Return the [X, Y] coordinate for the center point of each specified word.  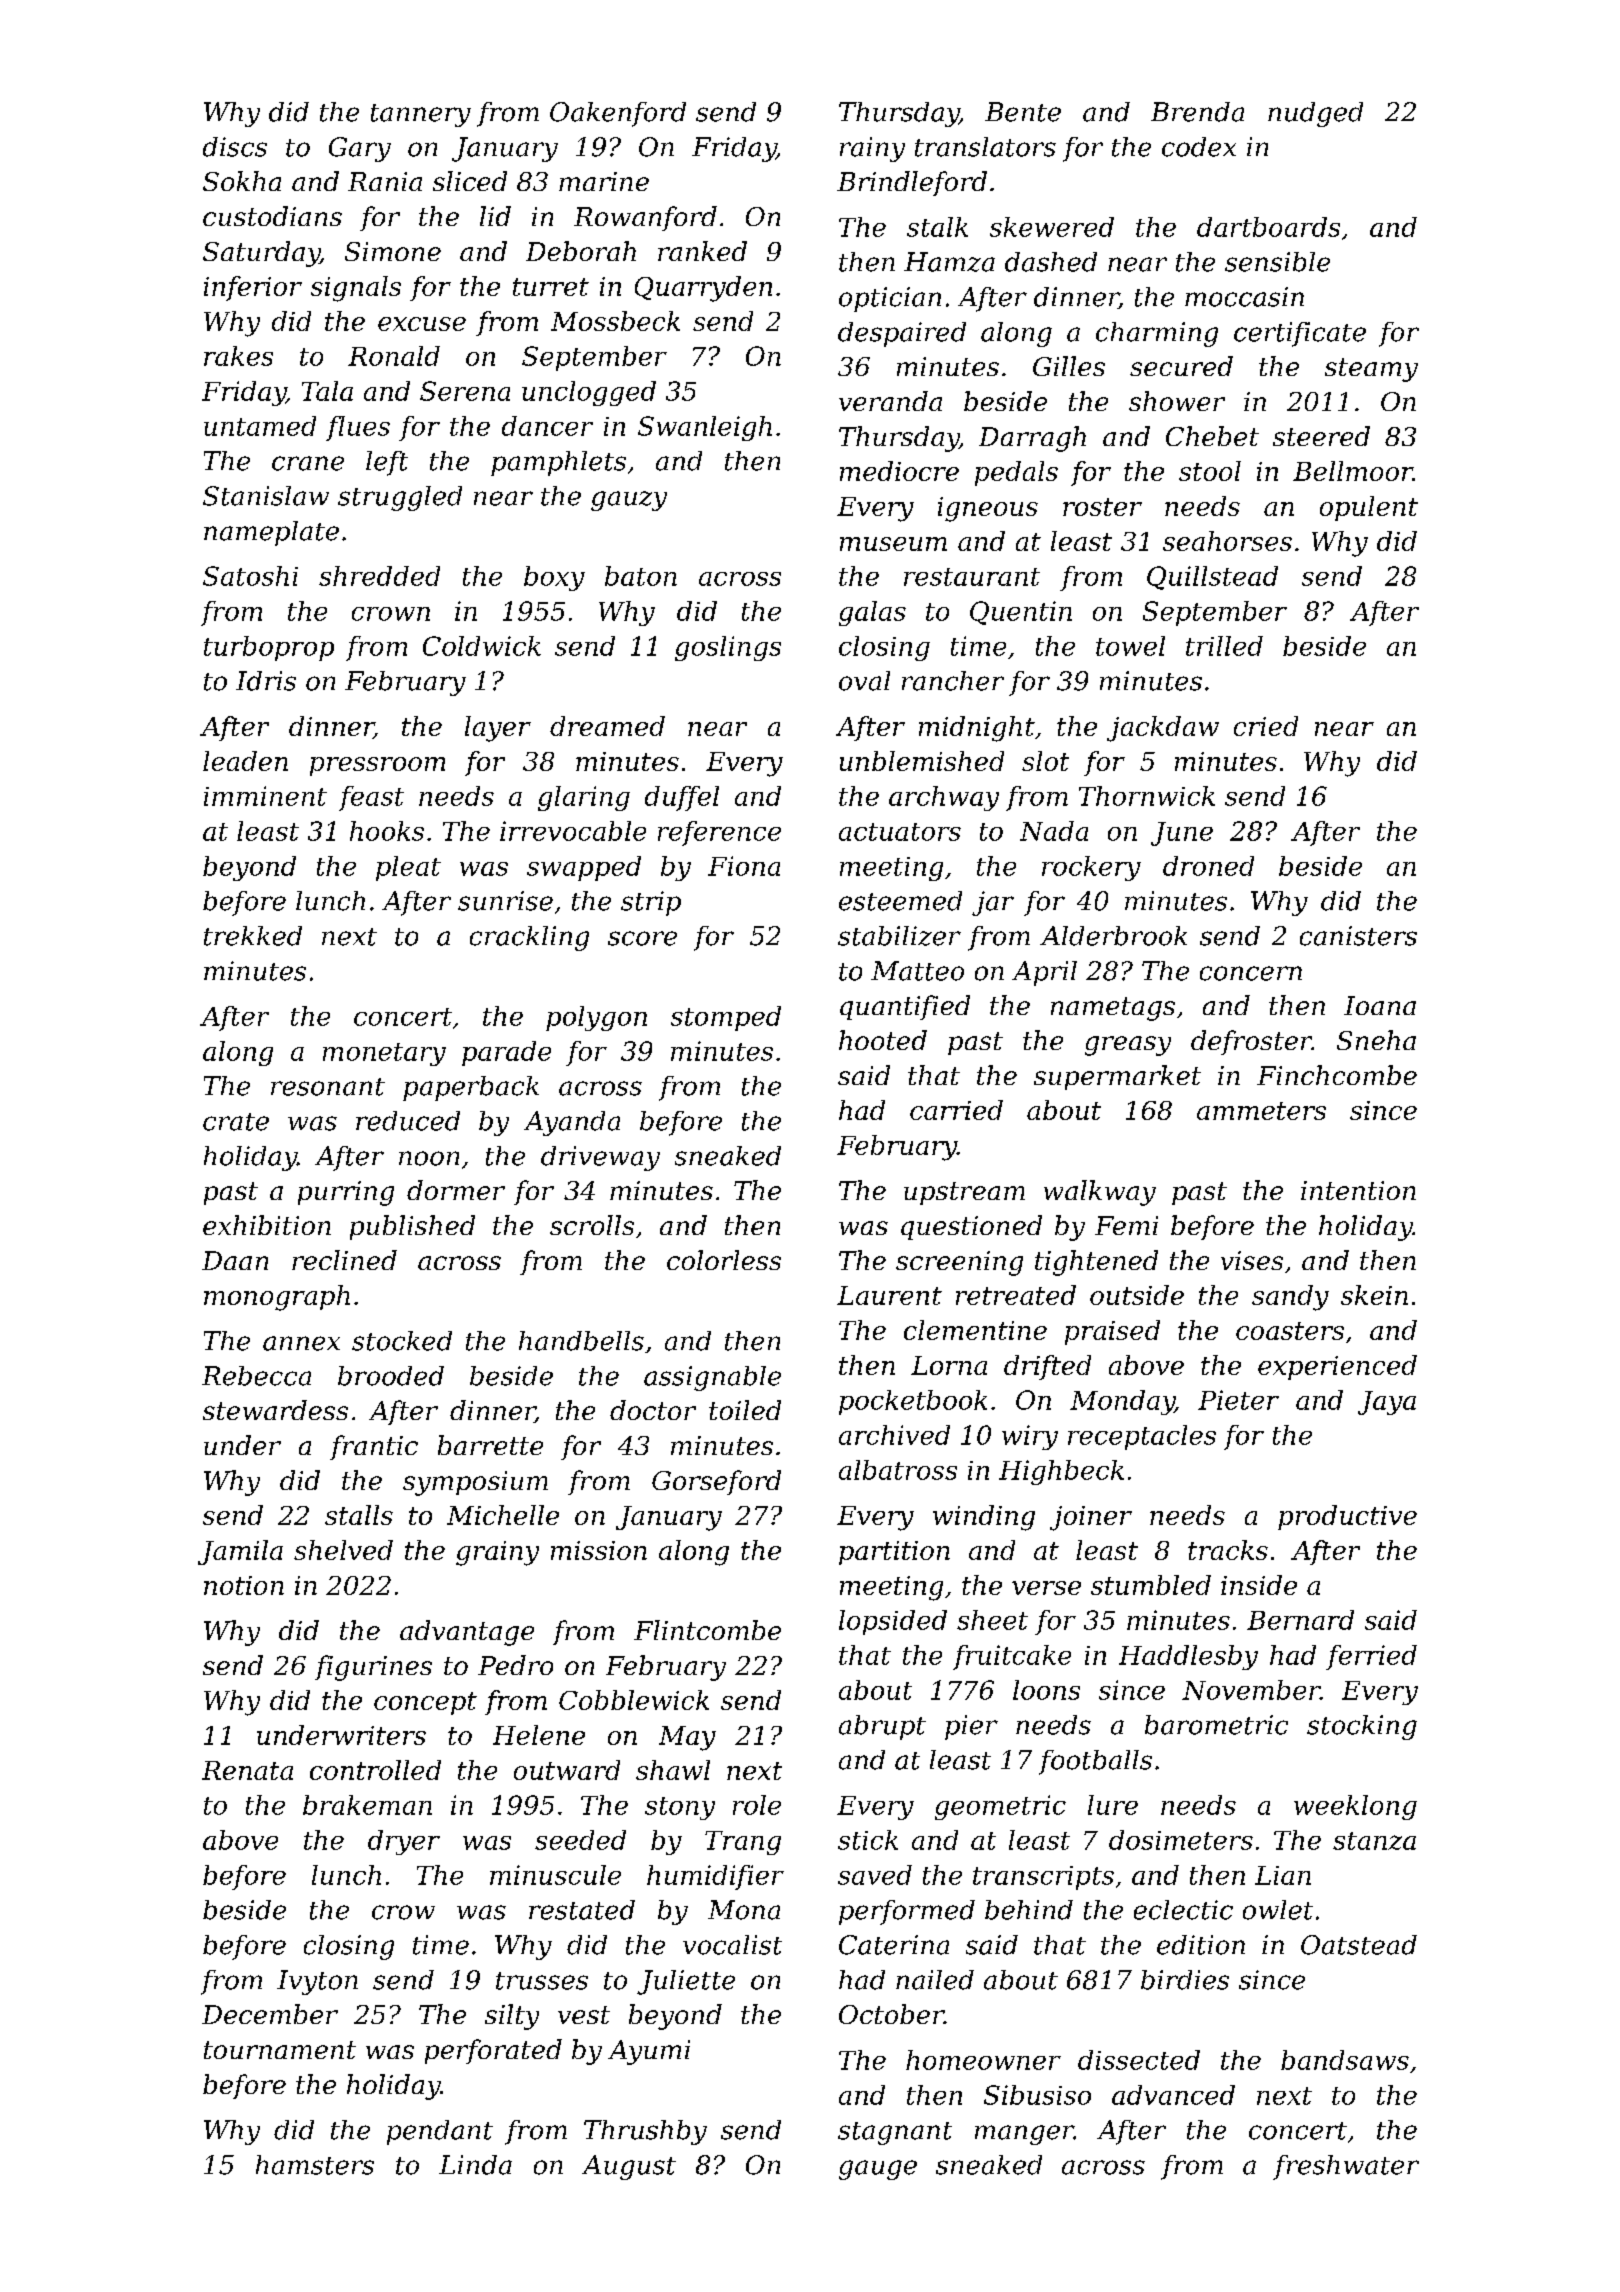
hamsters [315, 2165]
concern [1251, 973]
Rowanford [645, 218]
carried [956, 1110]
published [412, 1227]
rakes [238, 356]
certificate [1300, 334]
